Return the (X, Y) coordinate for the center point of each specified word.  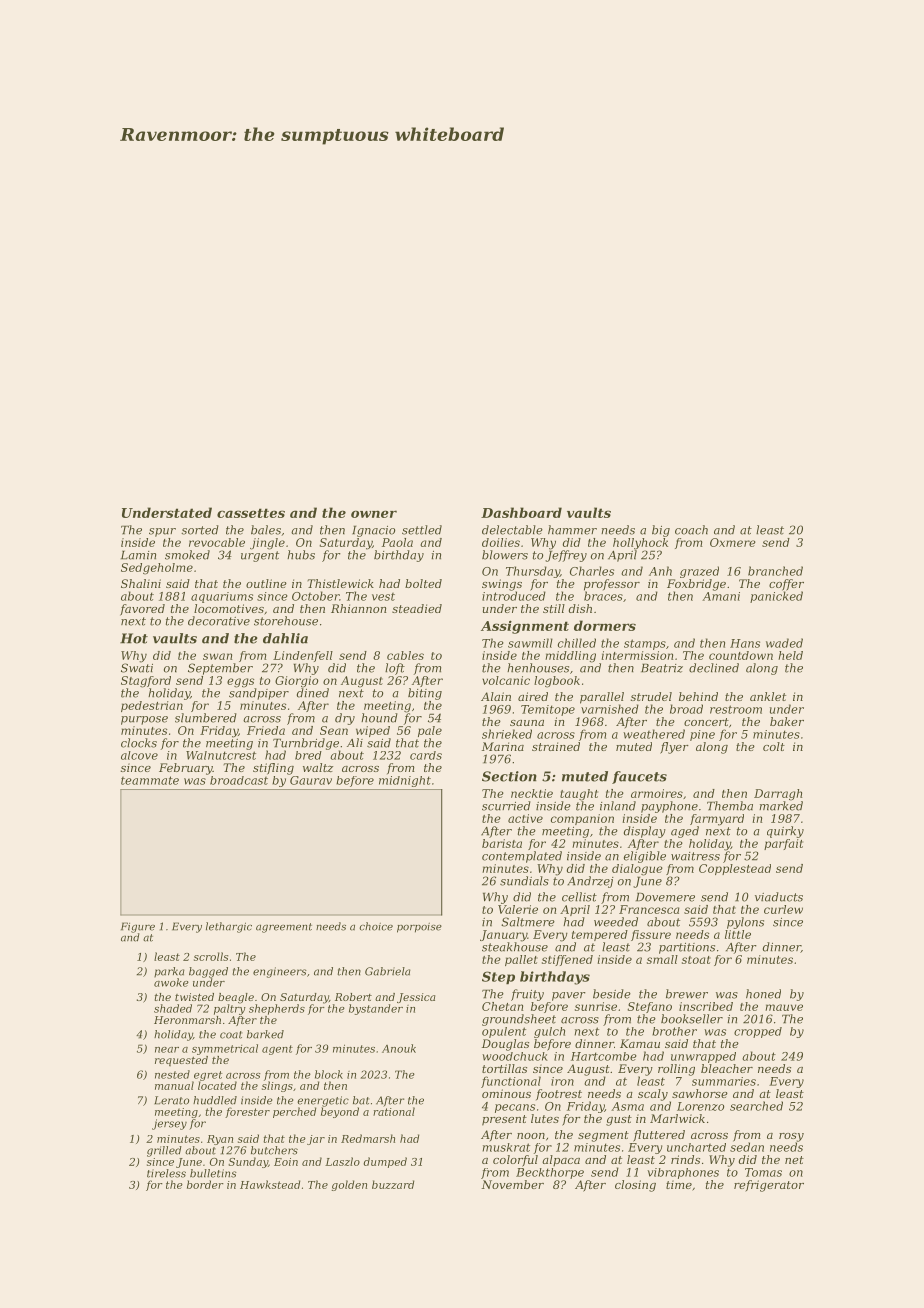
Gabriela (388, 971)
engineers (280, 972)
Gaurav (311, 780)
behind (698, 696)
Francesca (649, 909)
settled (422, 530)
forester (247, 1112)
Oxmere (733, 542)
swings (502, 585)
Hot (134, 638)
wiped (373, 731)
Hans (745, 643)
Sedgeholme (157, 569)
